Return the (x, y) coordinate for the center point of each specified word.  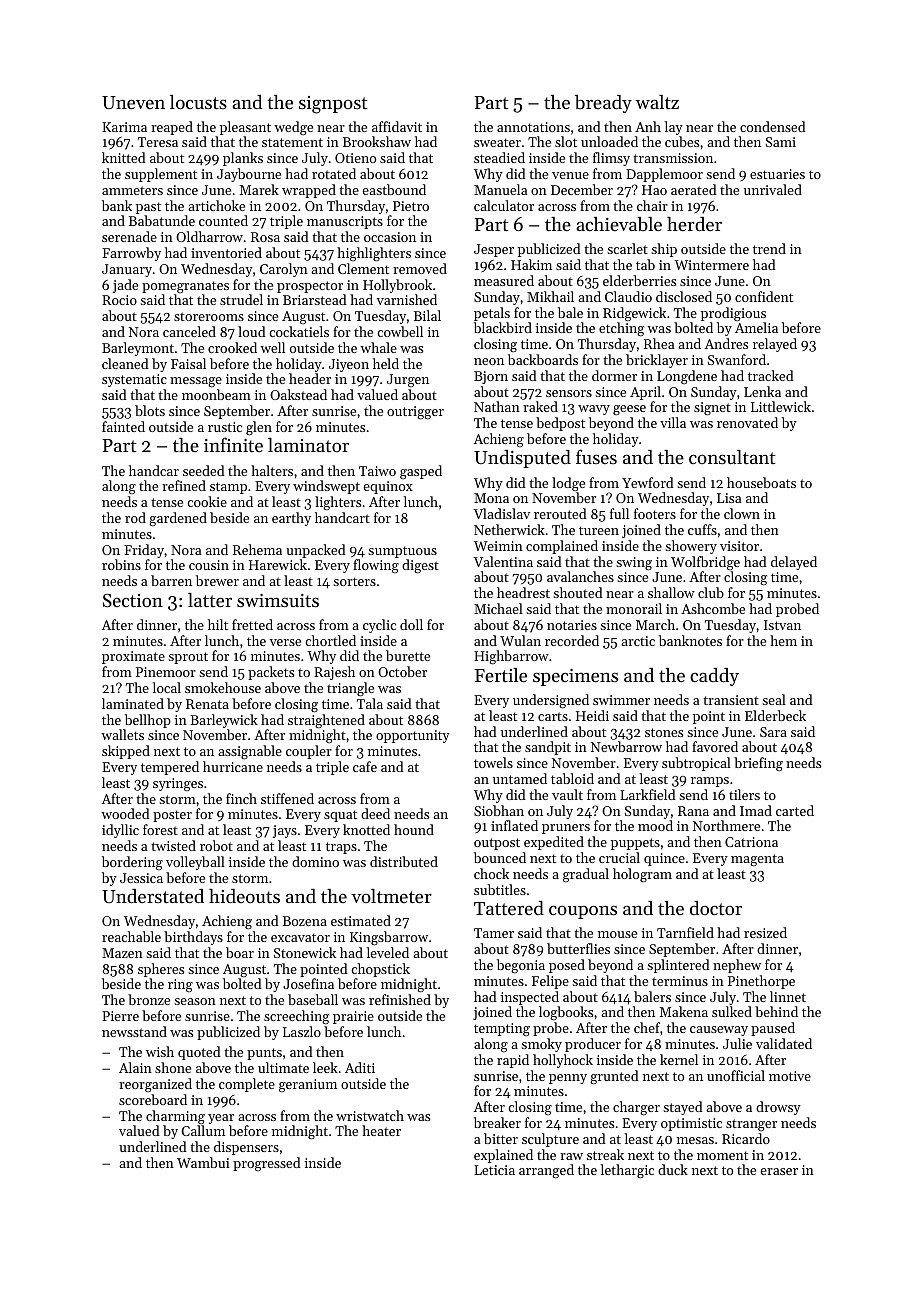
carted (795, 810)
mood (655, 825)
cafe (365, 766)
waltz (657, 102)
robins (121, 564)
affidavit (397, 126)
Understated (153, 896)
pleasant (245, 128)
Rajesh (334, 673)
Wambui (203, 1162)
